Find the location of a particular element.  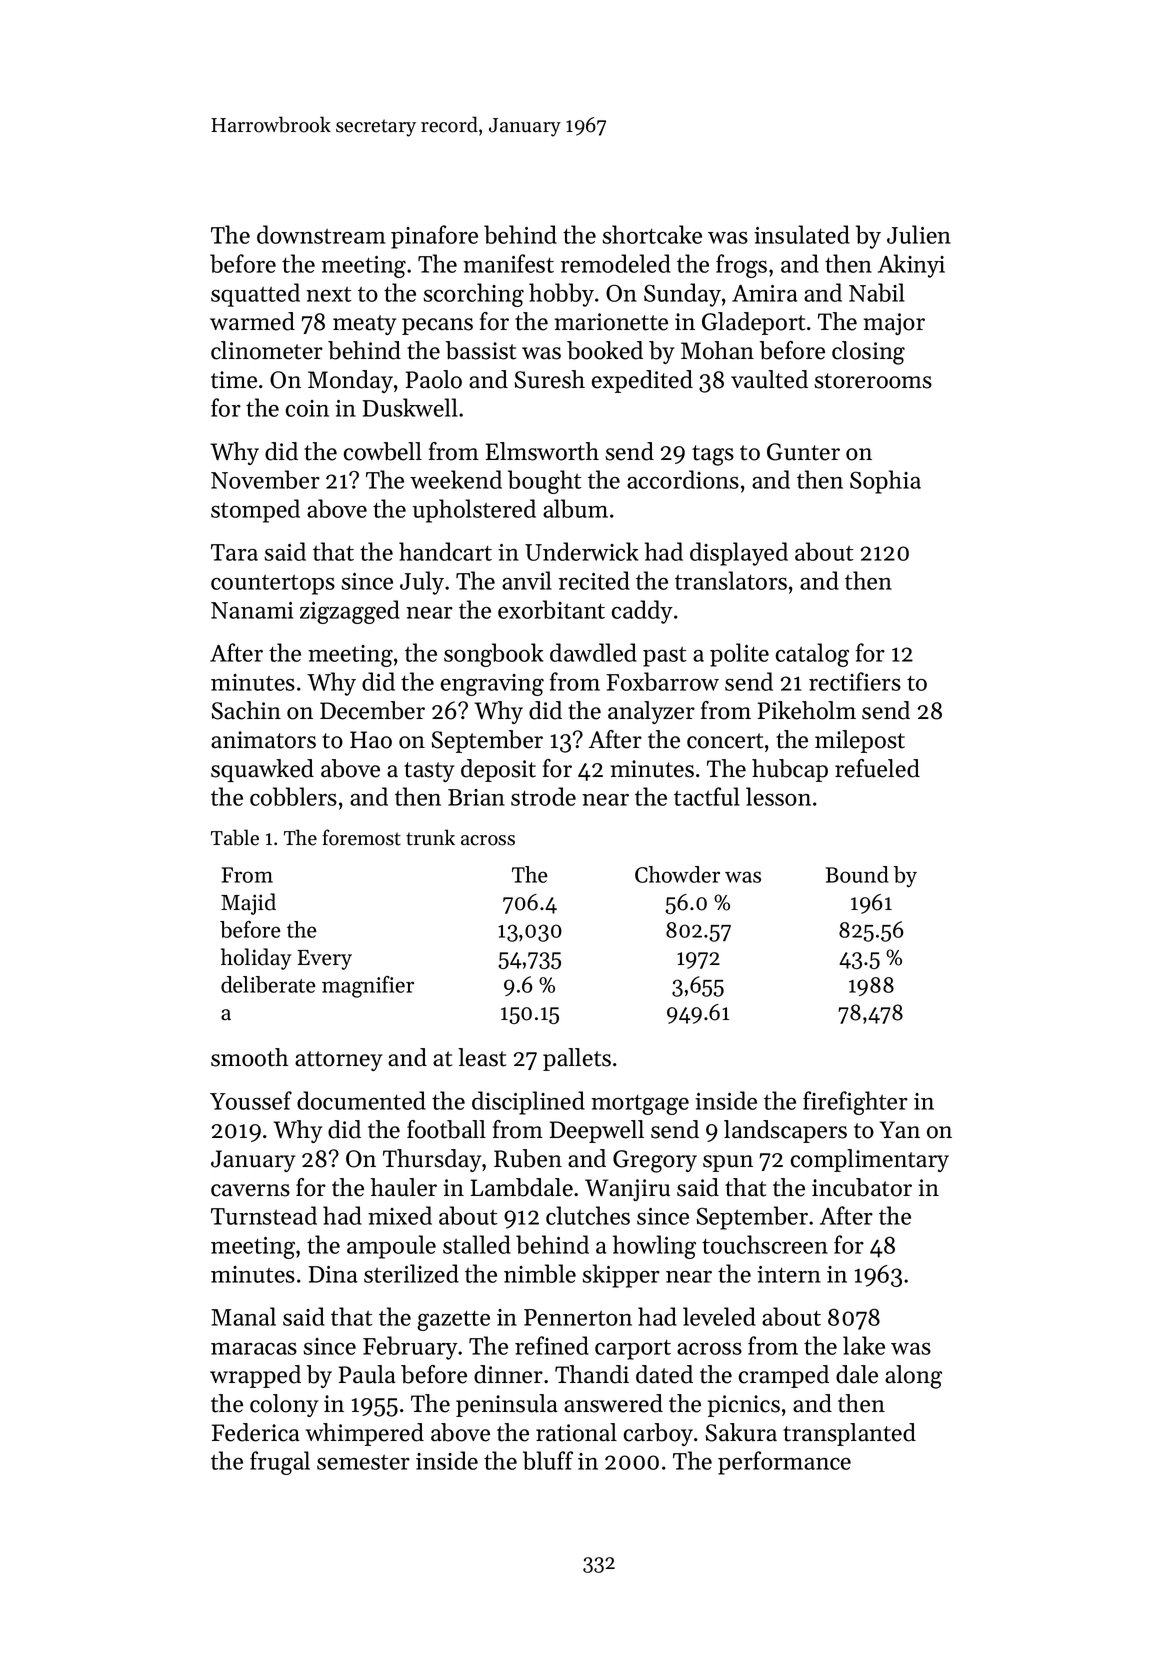

semester is located at coordinates (363, 1462).
